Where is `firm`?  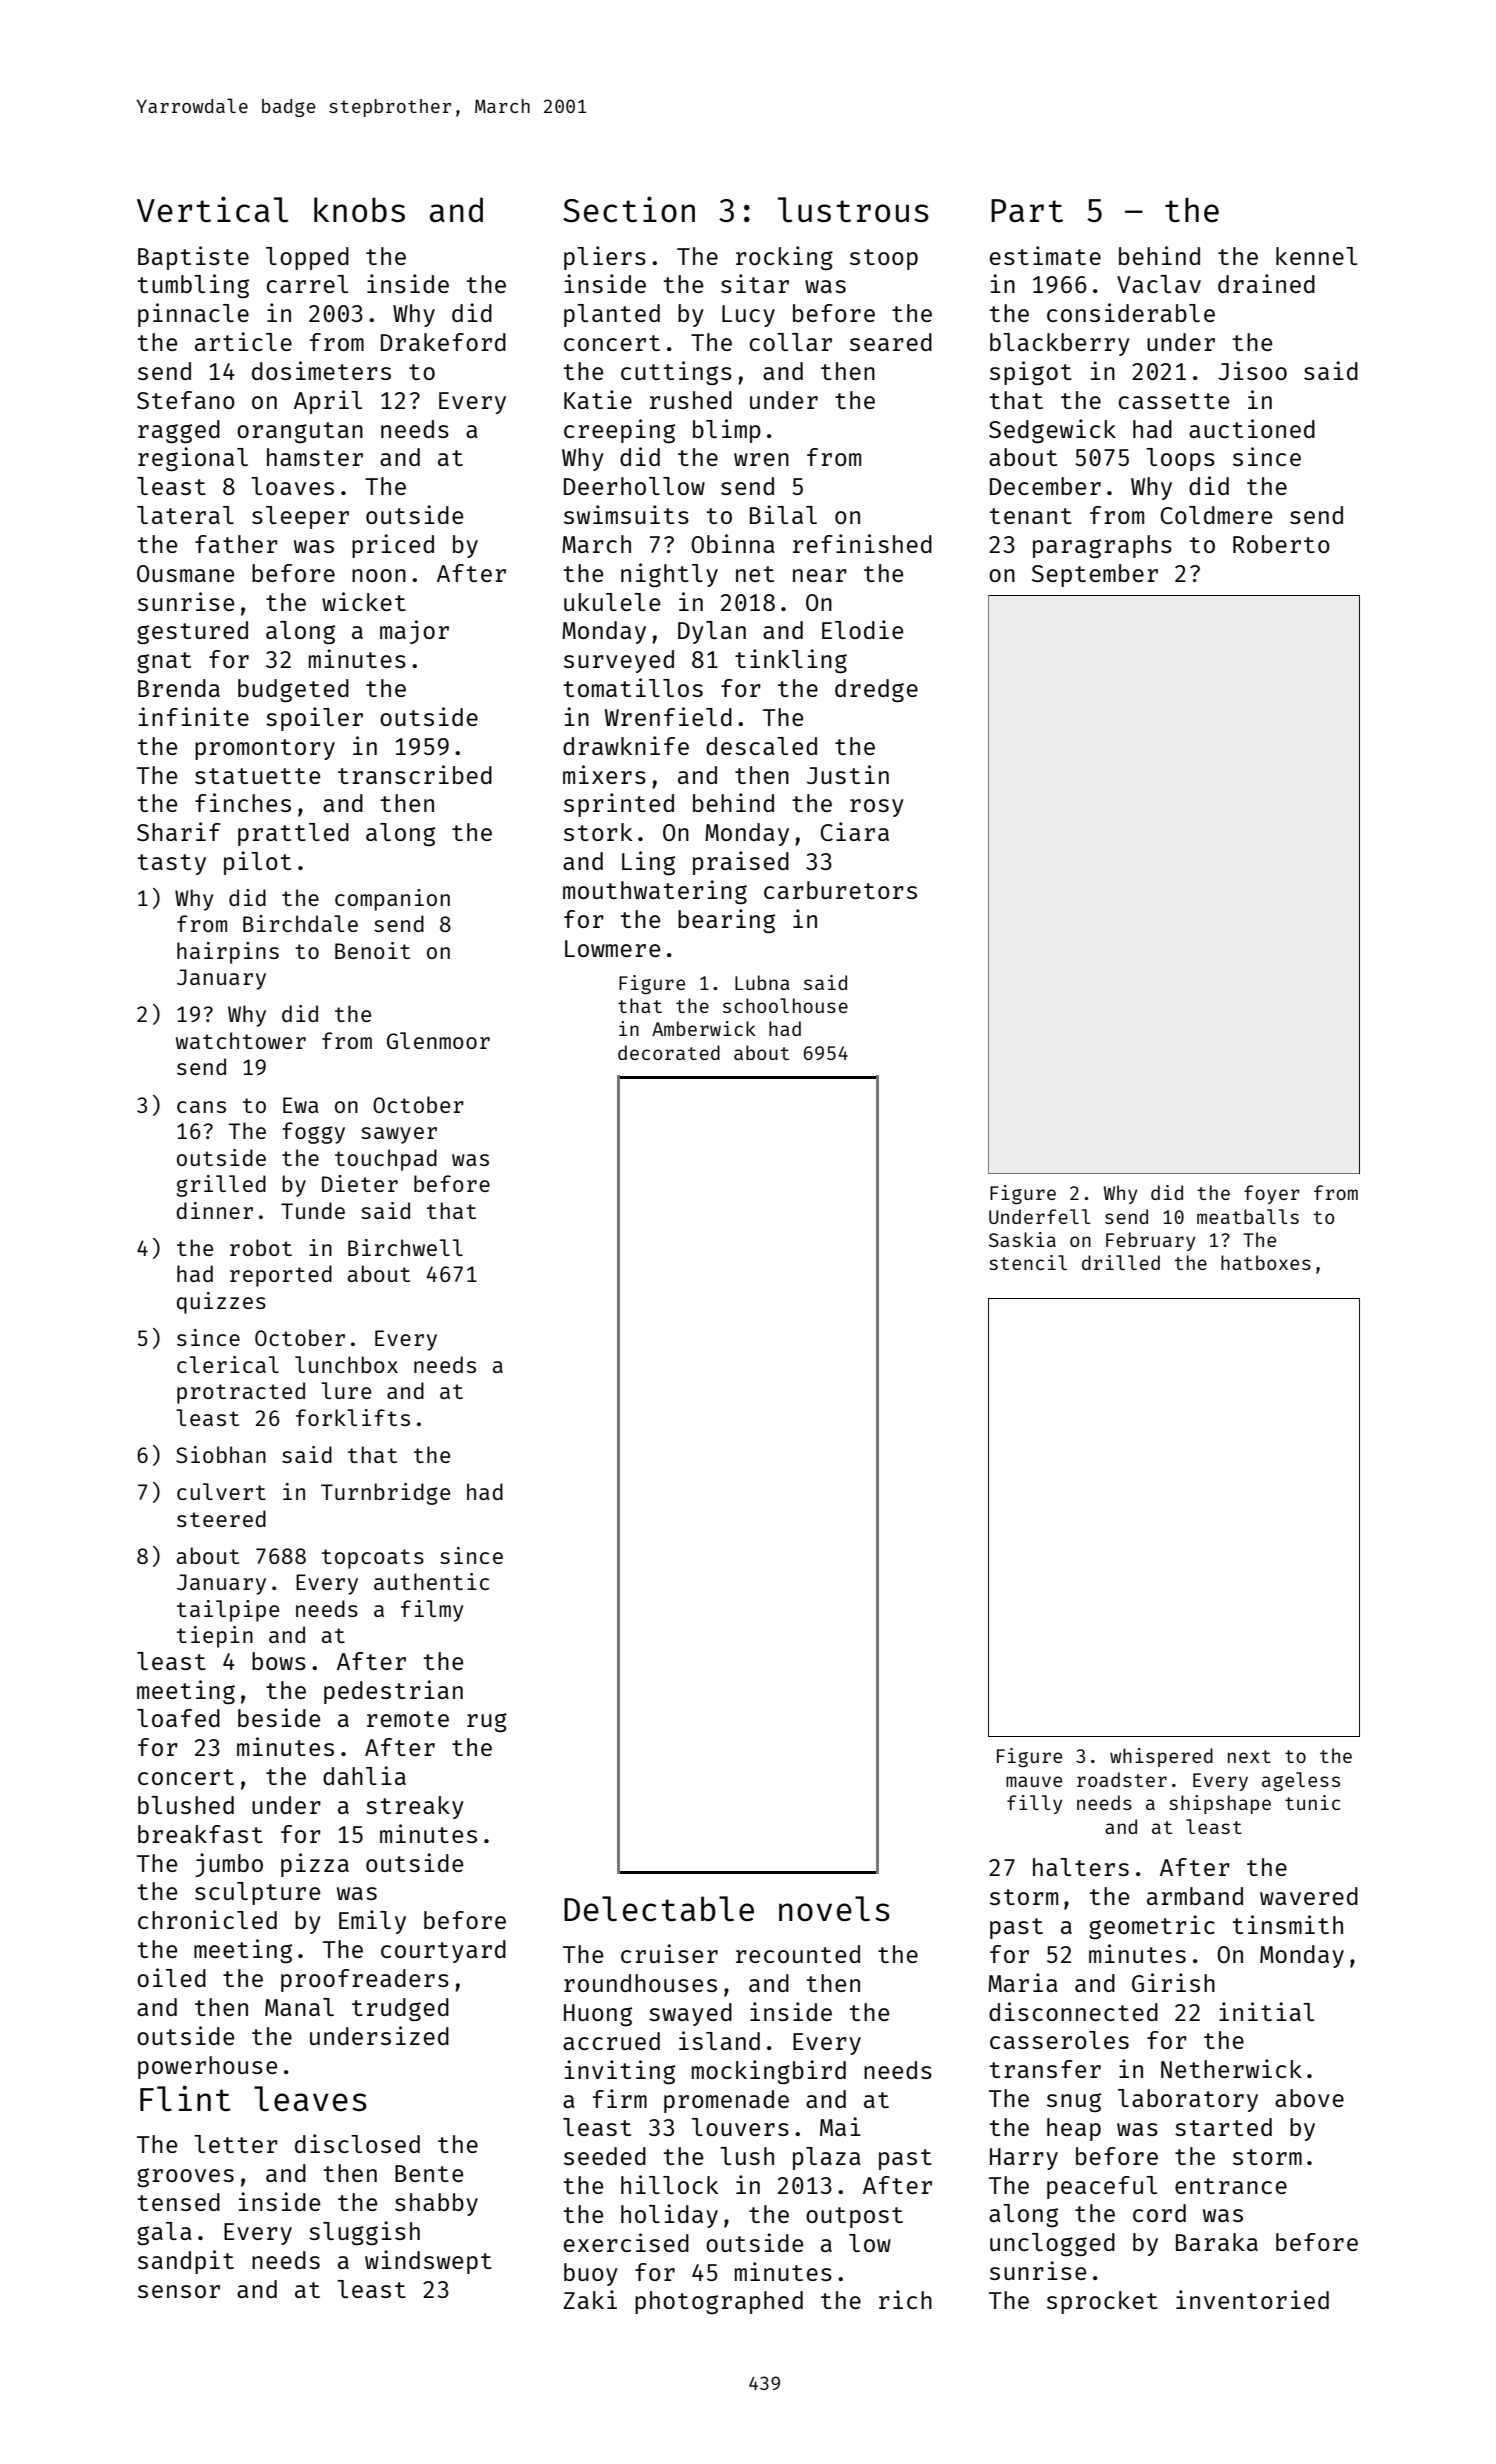
firm is located at coordinates (620, 2098).
